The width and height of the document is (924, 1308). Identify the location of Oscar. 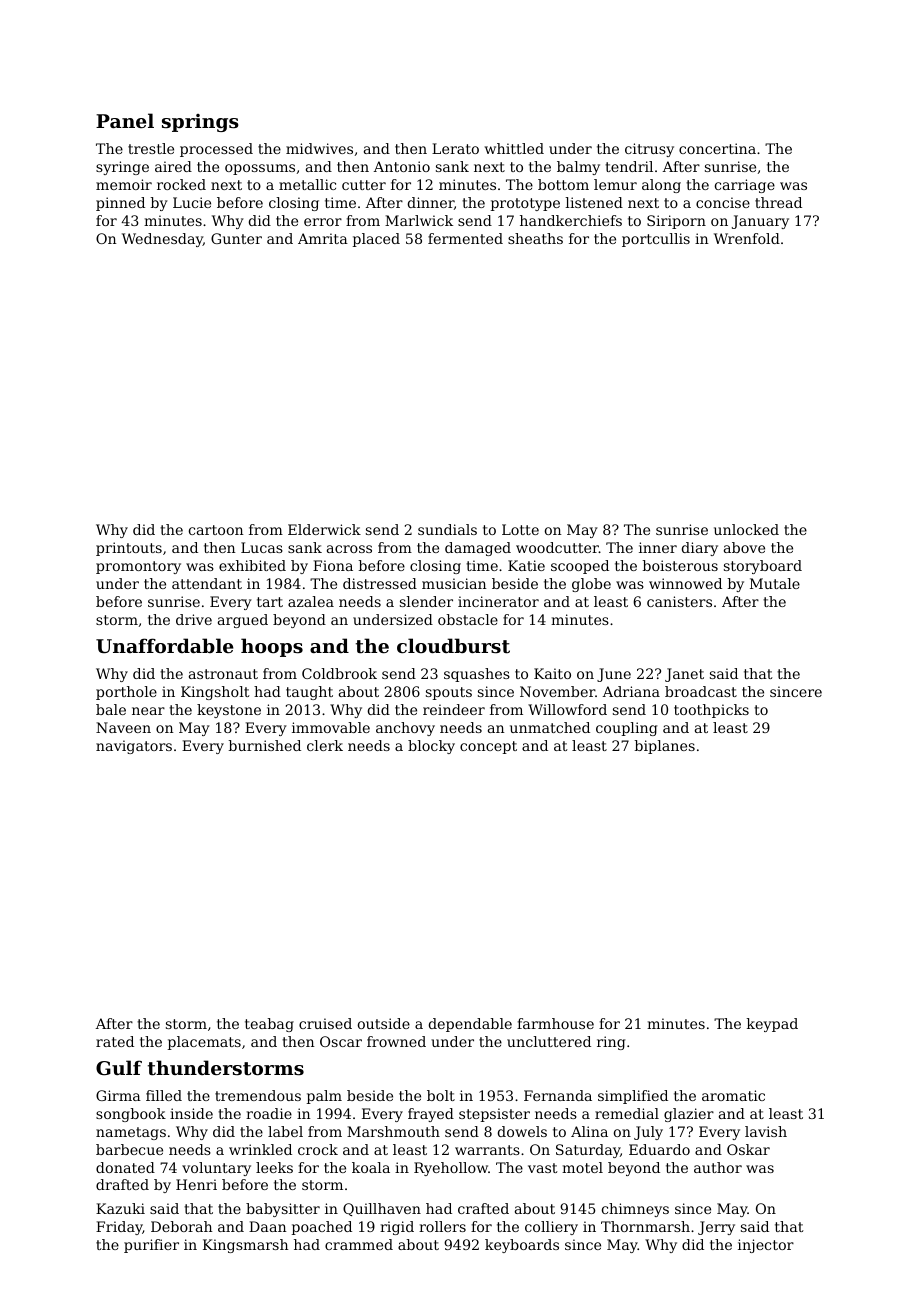
(341, 1041).
